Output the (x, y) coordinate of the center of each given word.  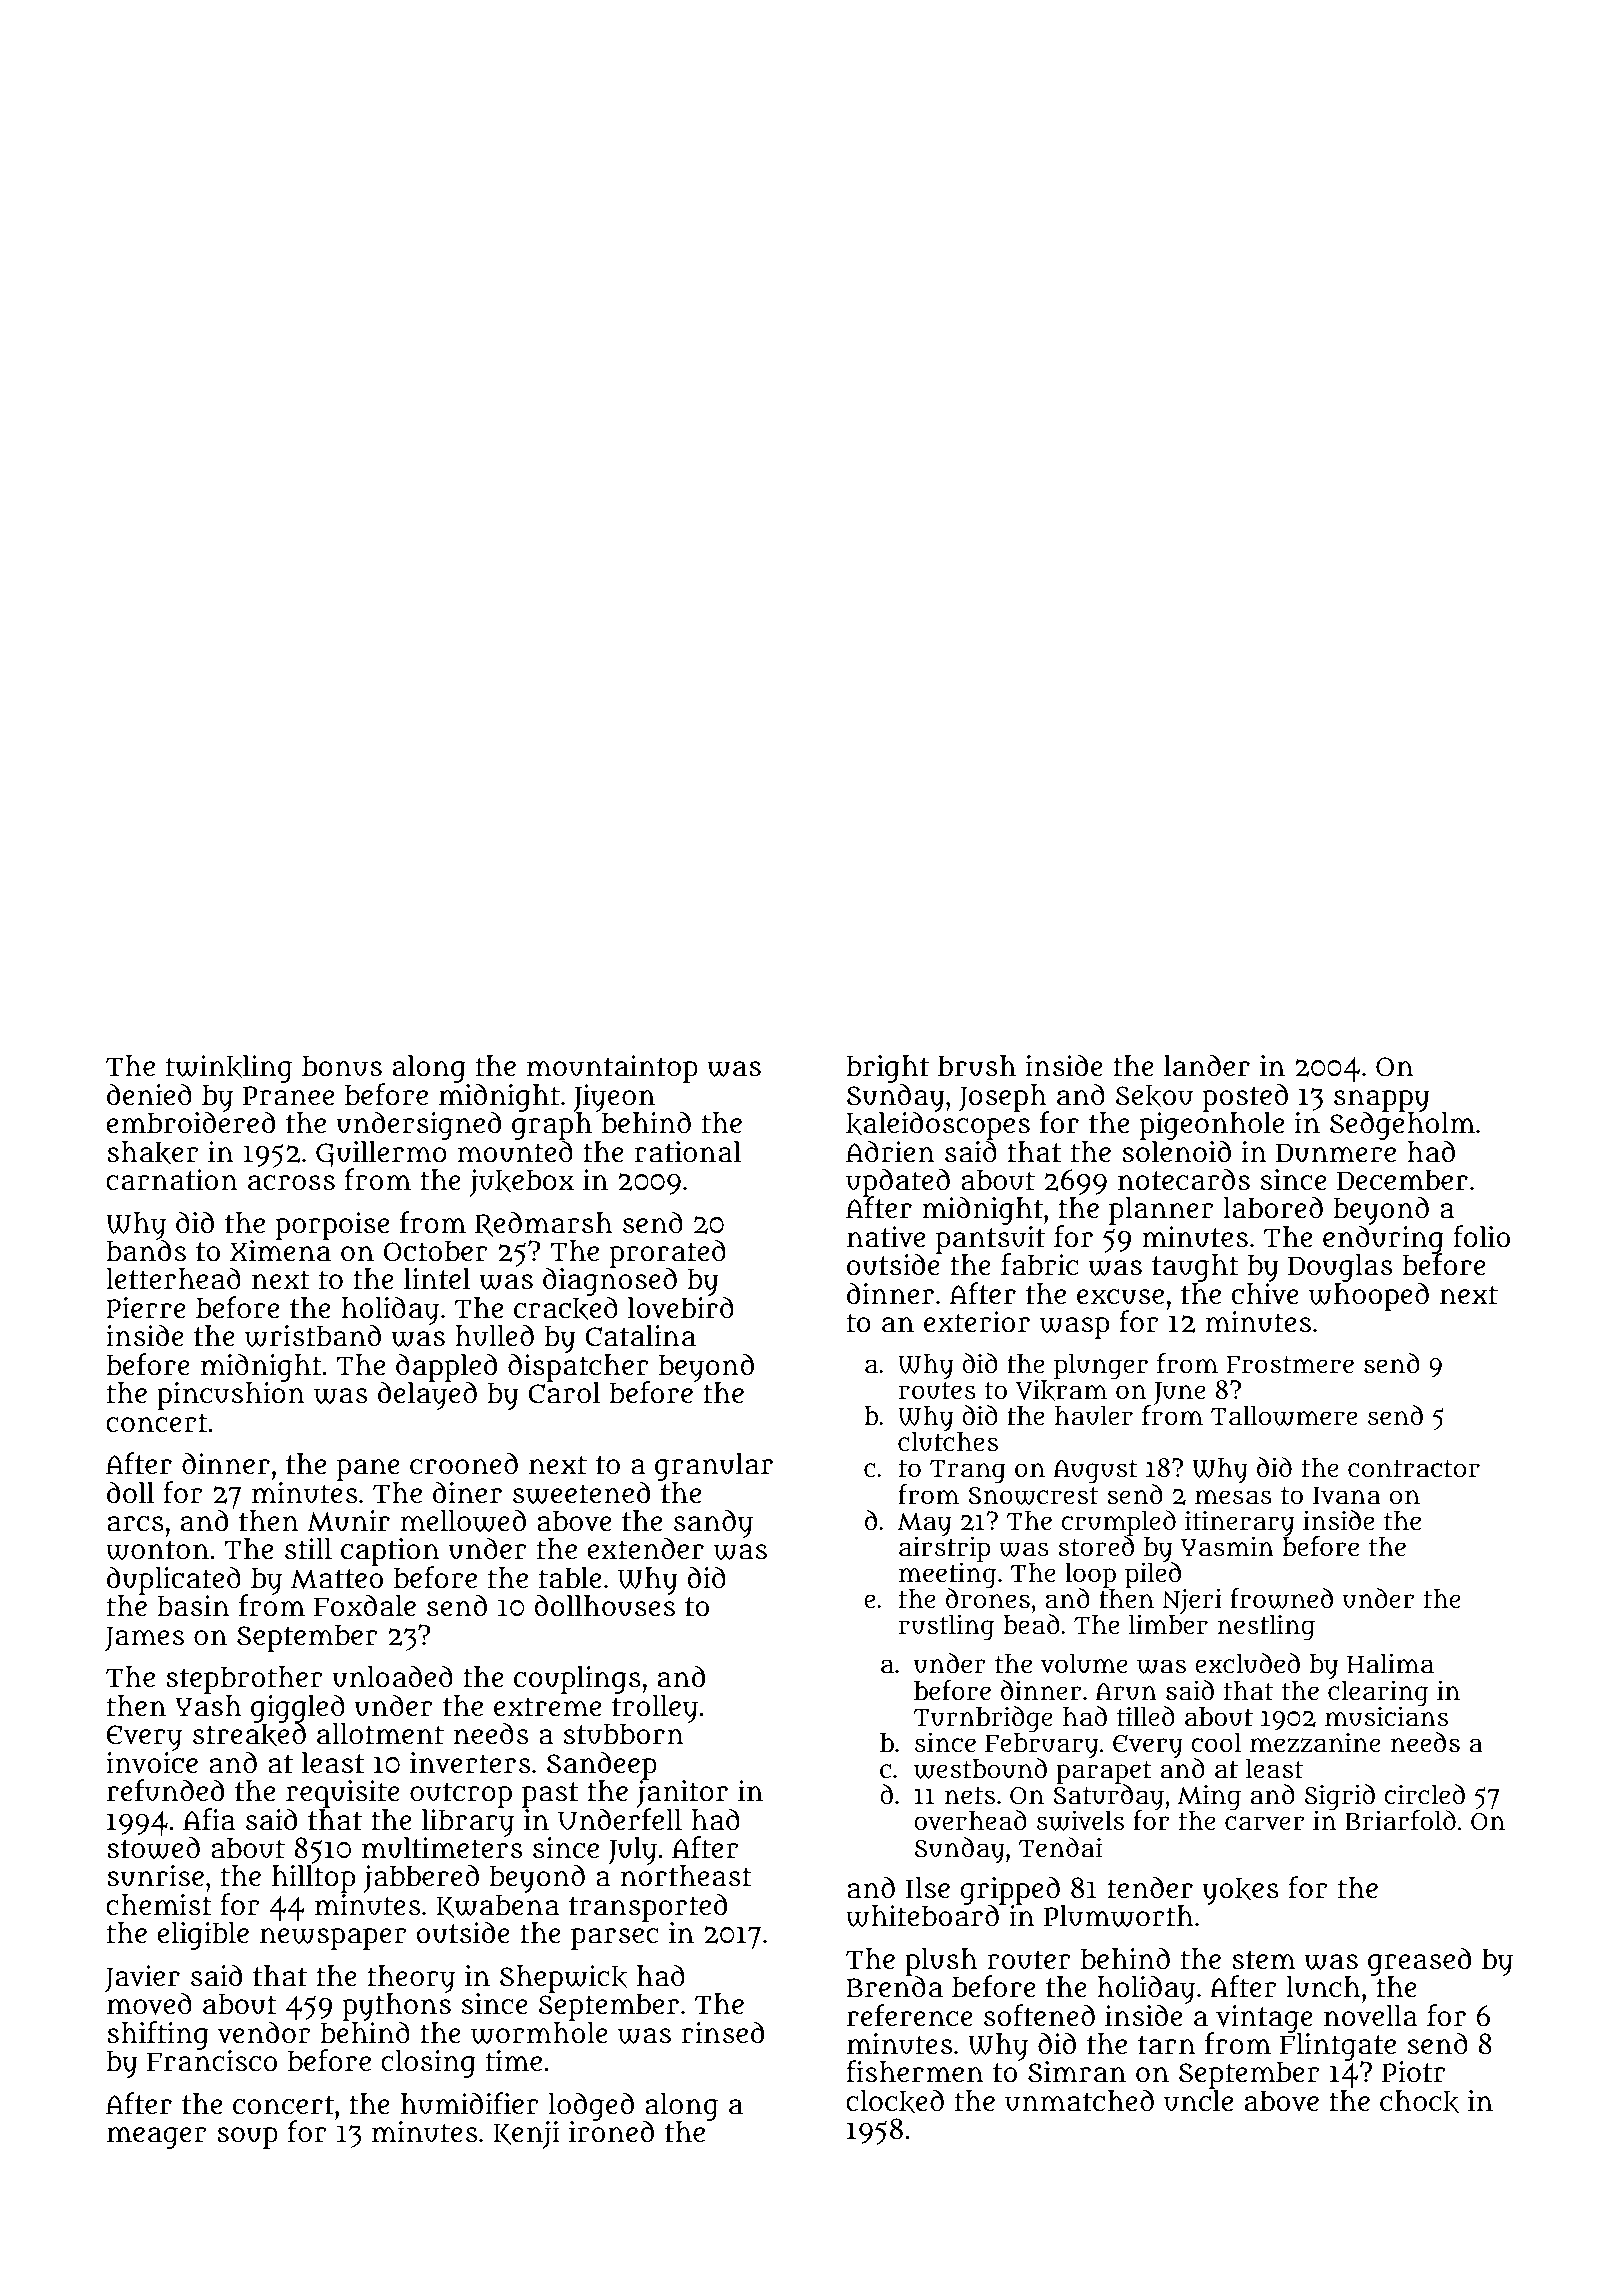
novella (1371, 2016)
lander (1207, 1065)
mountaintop (612, 1069)
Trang (968, 1472)
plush (941, 1962)
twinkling (229, 1069)
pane (368, 1469)
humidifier (470, 2103)
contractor (1414, 1469)
